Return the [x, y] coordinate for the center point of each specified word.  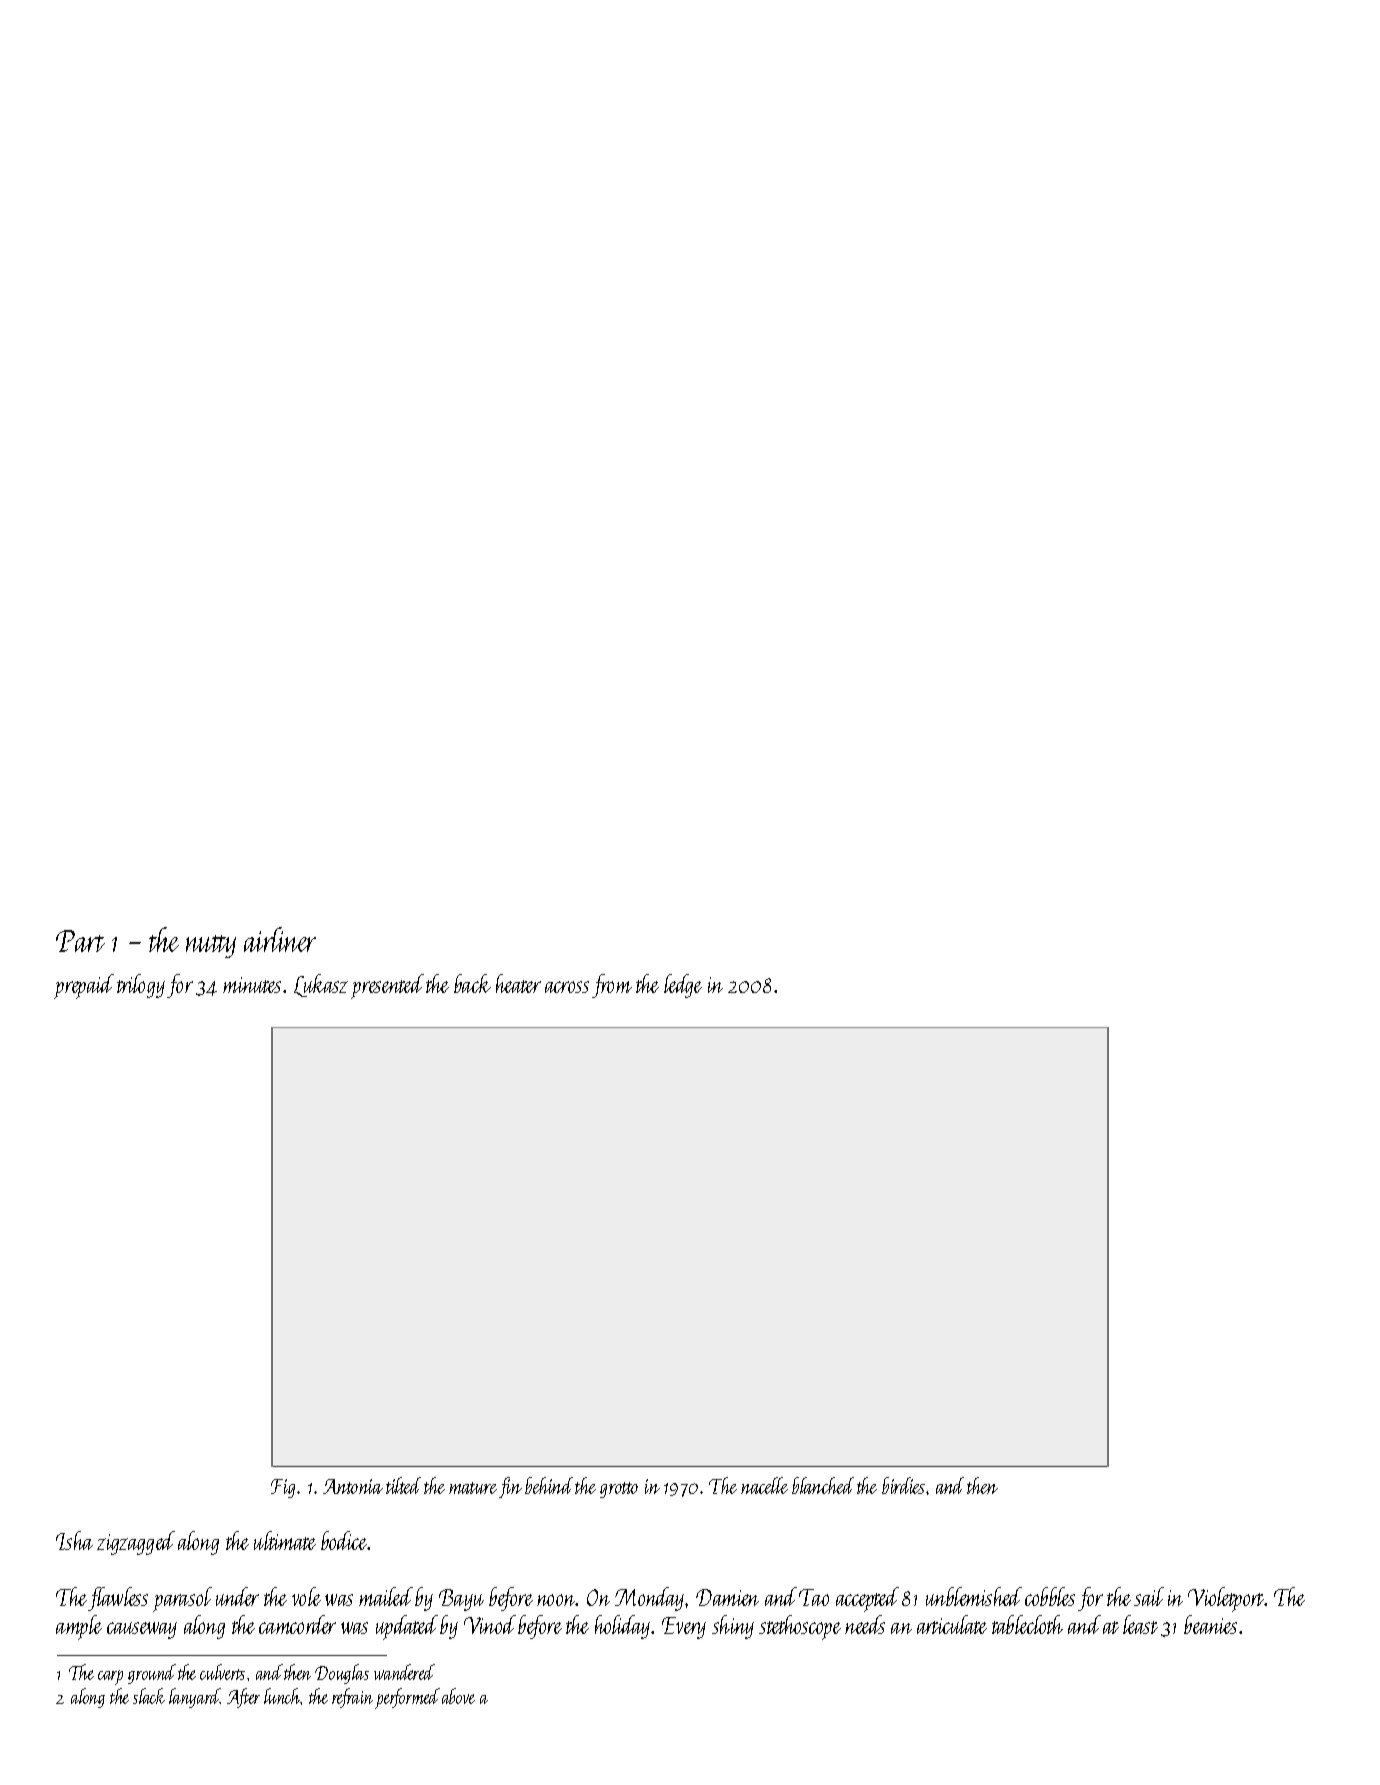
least [1140, 1624]
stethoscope [800, 1627]
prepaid [84, 986]
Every [684, 1628]
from [612, 986]
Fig [283, 1488]
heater [518, 983]
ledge [683, 986]
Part [80, 941]
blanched [823, 1485]
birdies [903, 1485]
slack [149, 1696]
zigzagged [136, 1543]
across [567, 987]
